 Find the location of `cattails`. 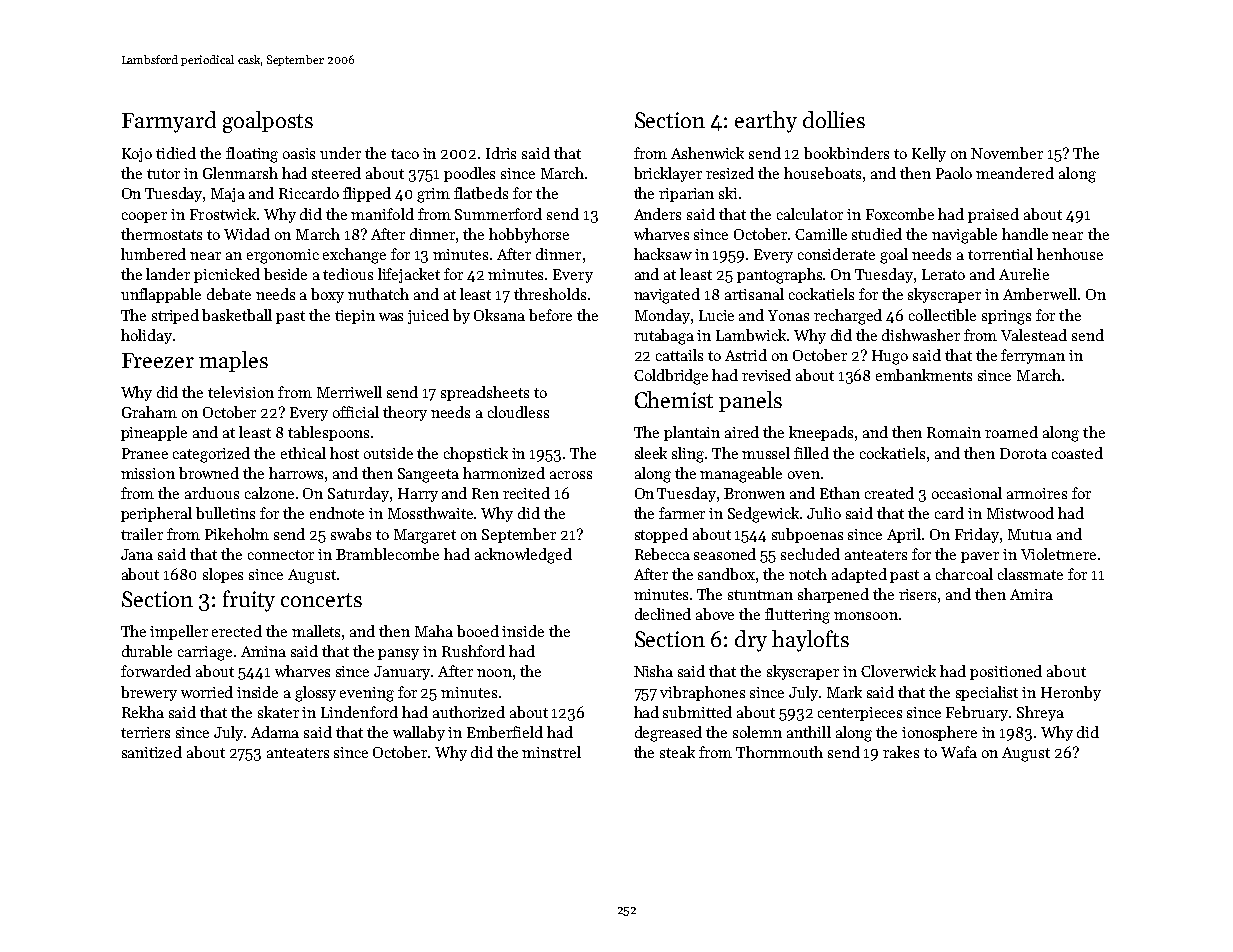

cattails is located at coordinates (679, 355).
